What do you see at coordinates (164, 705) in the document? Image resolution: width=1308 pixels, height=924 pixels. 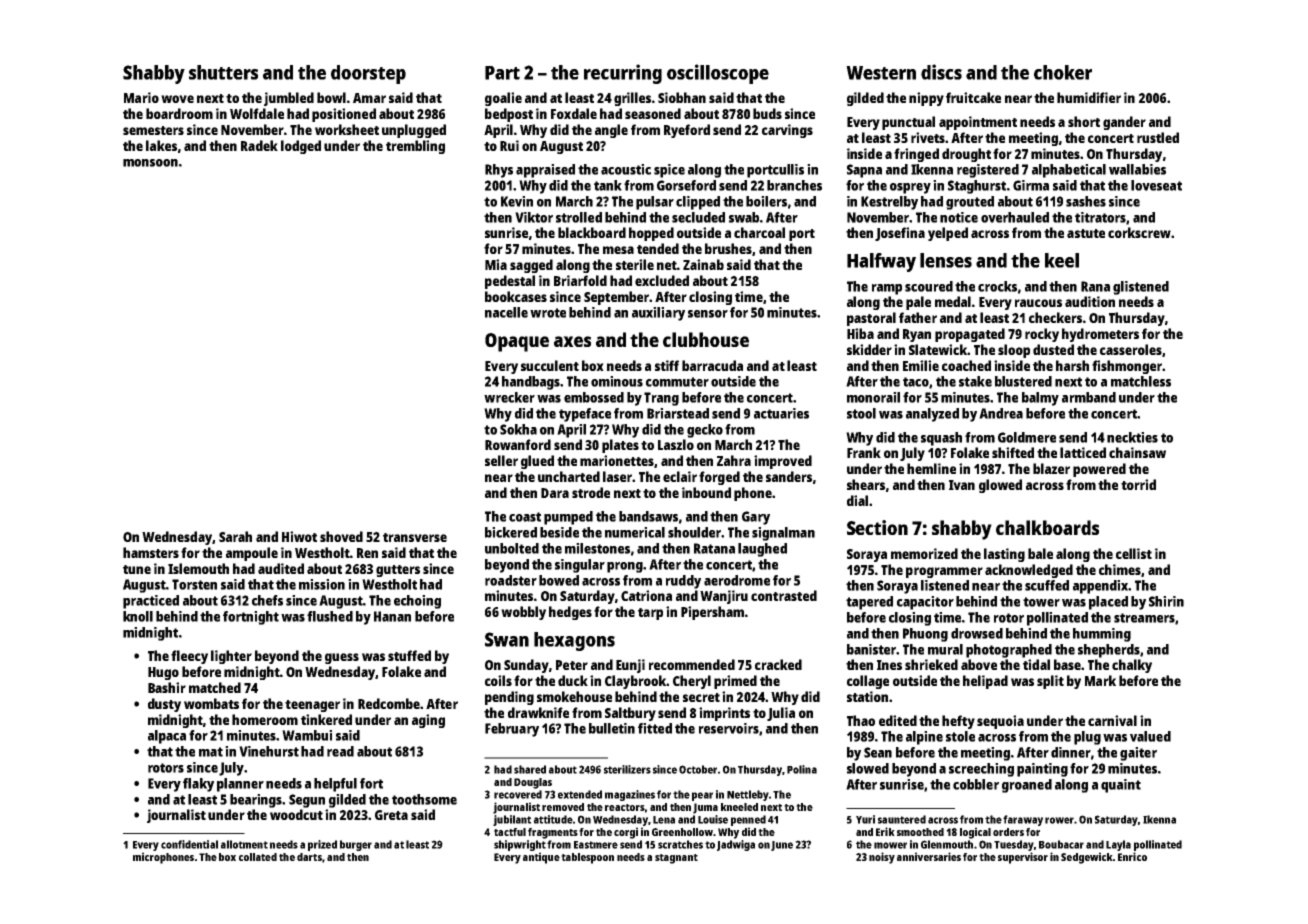 I see `dusty` at bounding box center [164, 705].
